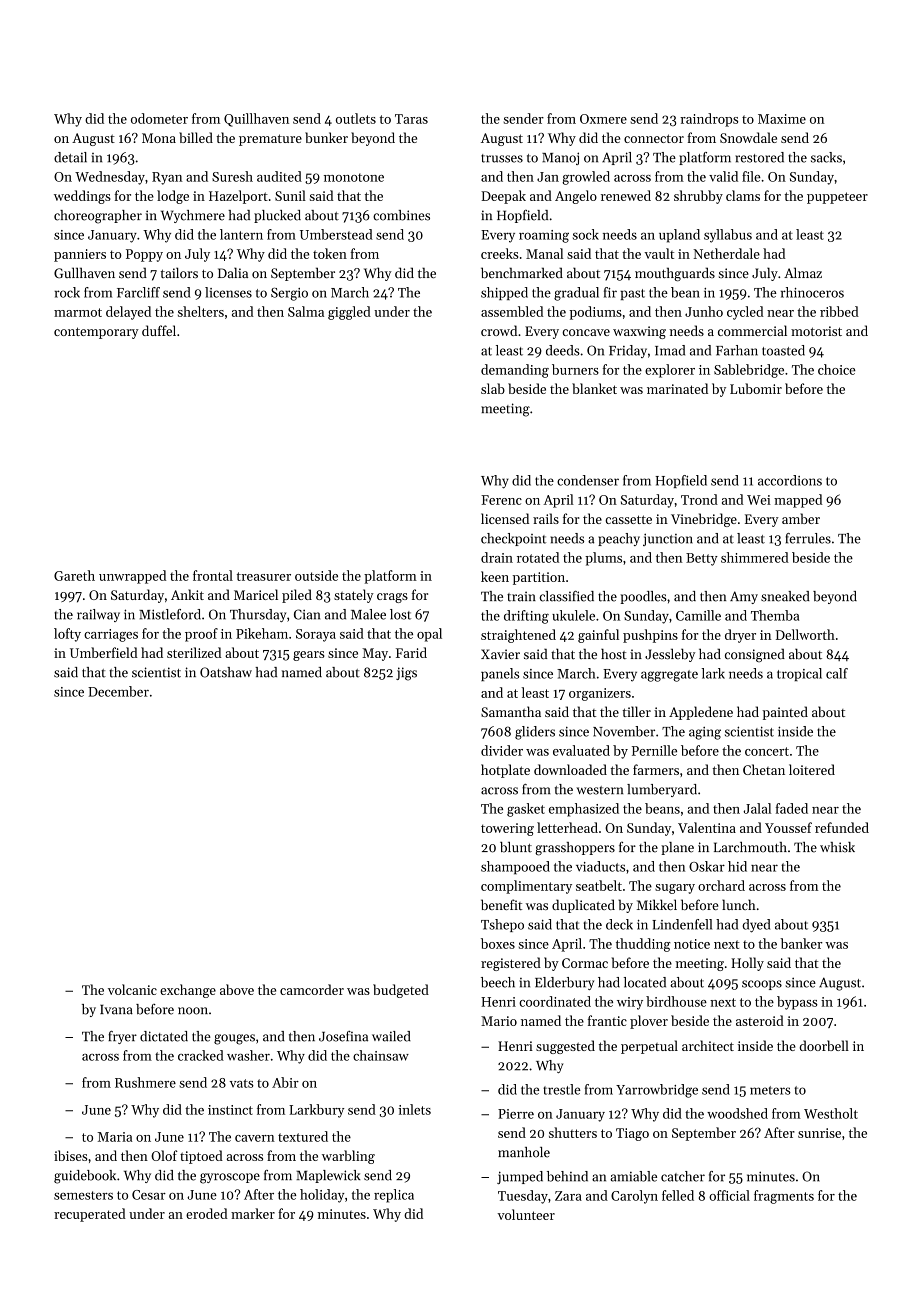 This document has width=924, height=1308. What do you see at coordinates (500, 674) in the document?
I see `panels` at bounding box center [500, 674].
